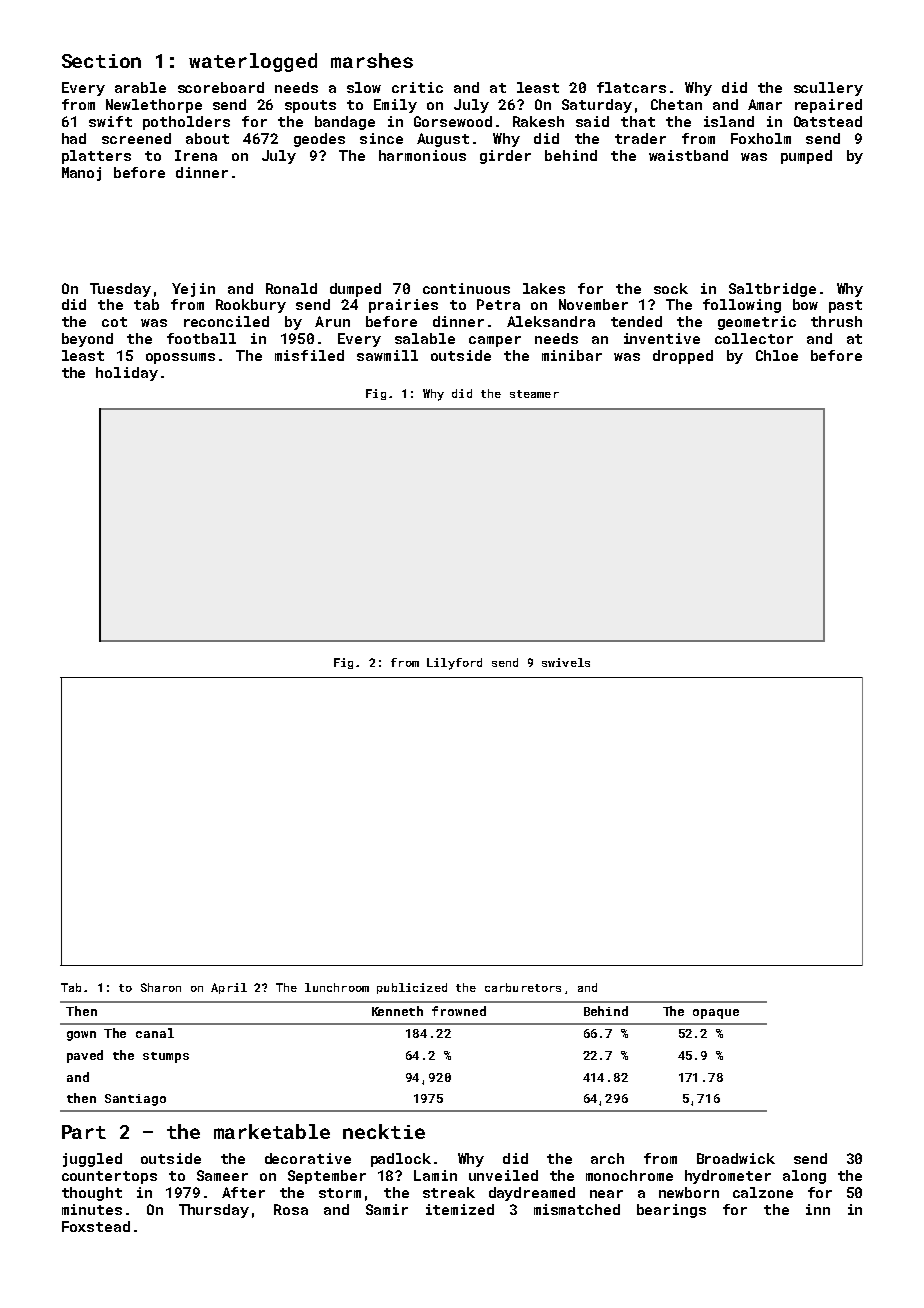 The height and width of the screenshot is (1308, 924). What do you see at coordinates (180, 358) in the screenshot?
I see `opossums` at bounding box center [180, 358].
